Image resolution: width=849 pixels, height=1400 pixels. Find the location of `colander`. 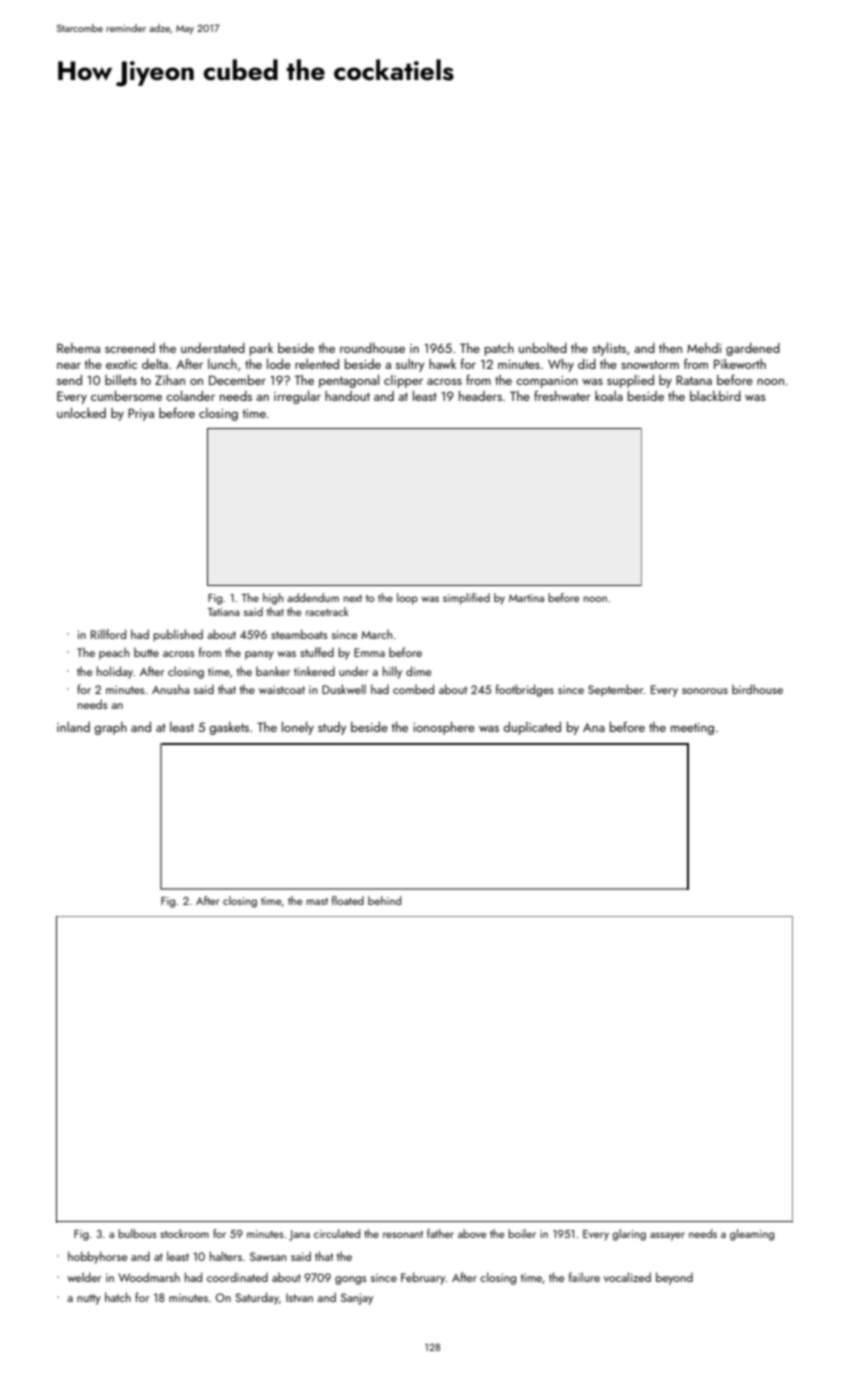

colander is located at coordinates (190, 395).
